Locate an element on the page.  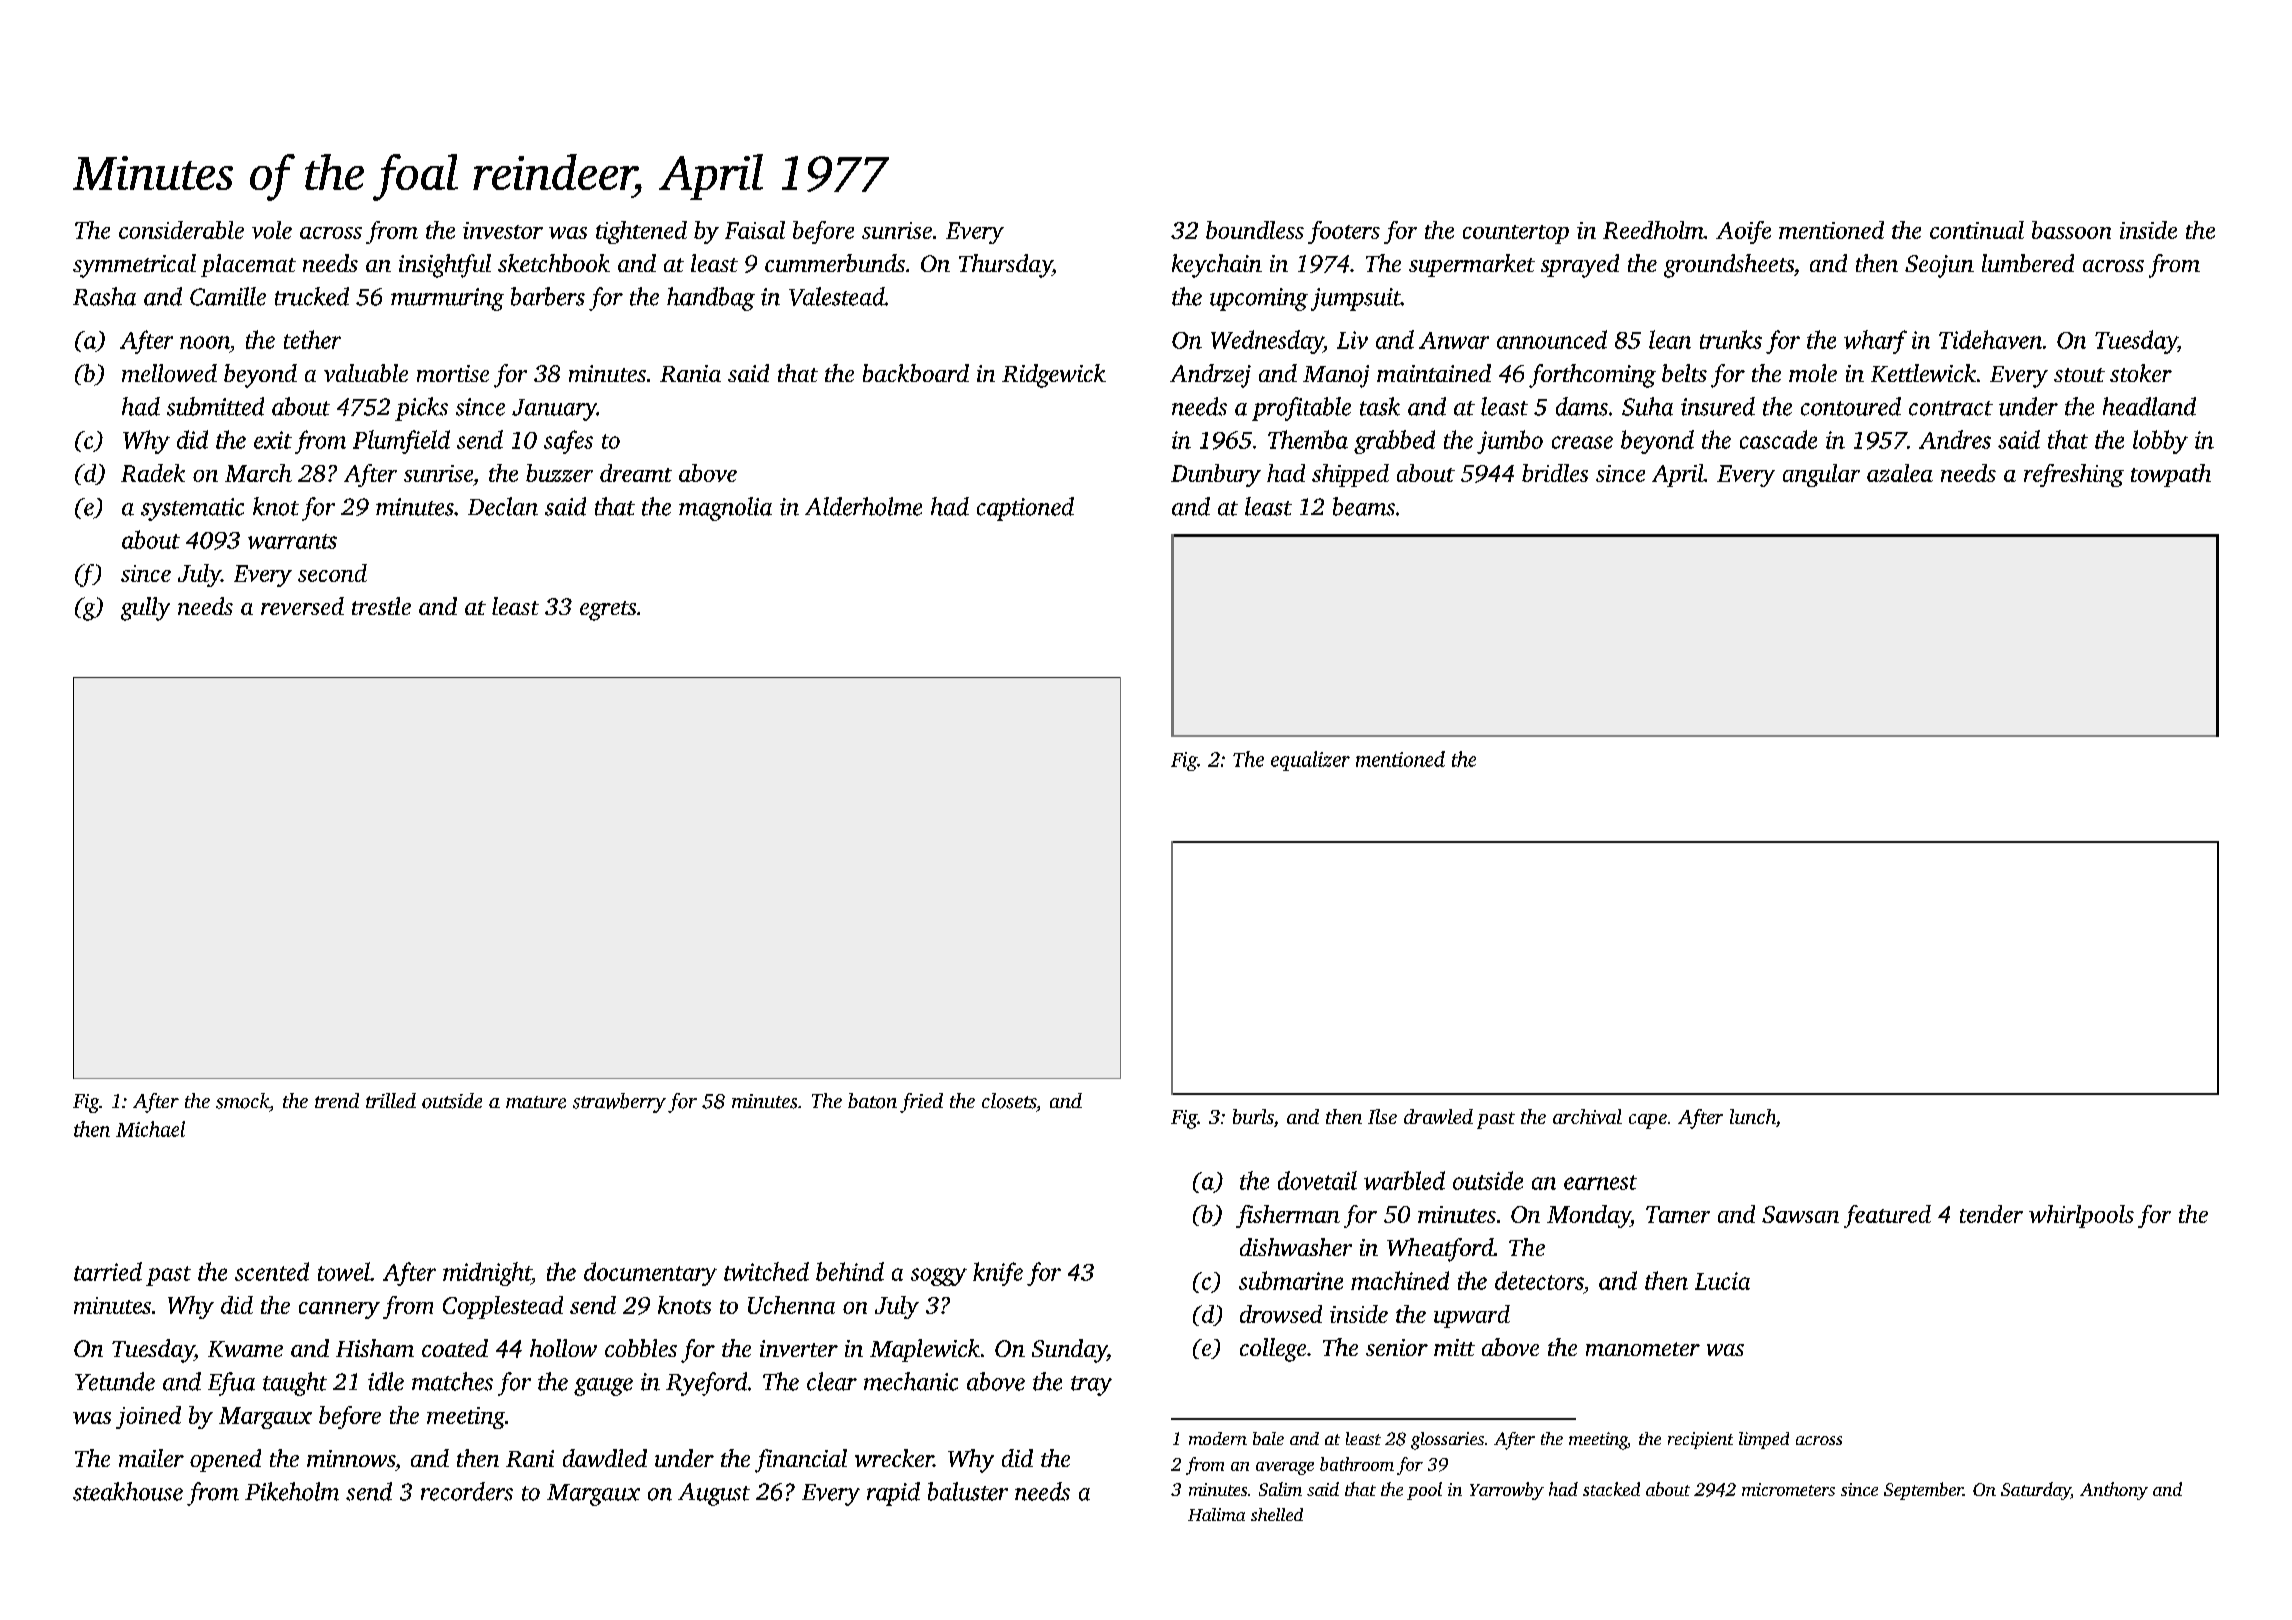
mature is located at coordinates (536, 1102).
